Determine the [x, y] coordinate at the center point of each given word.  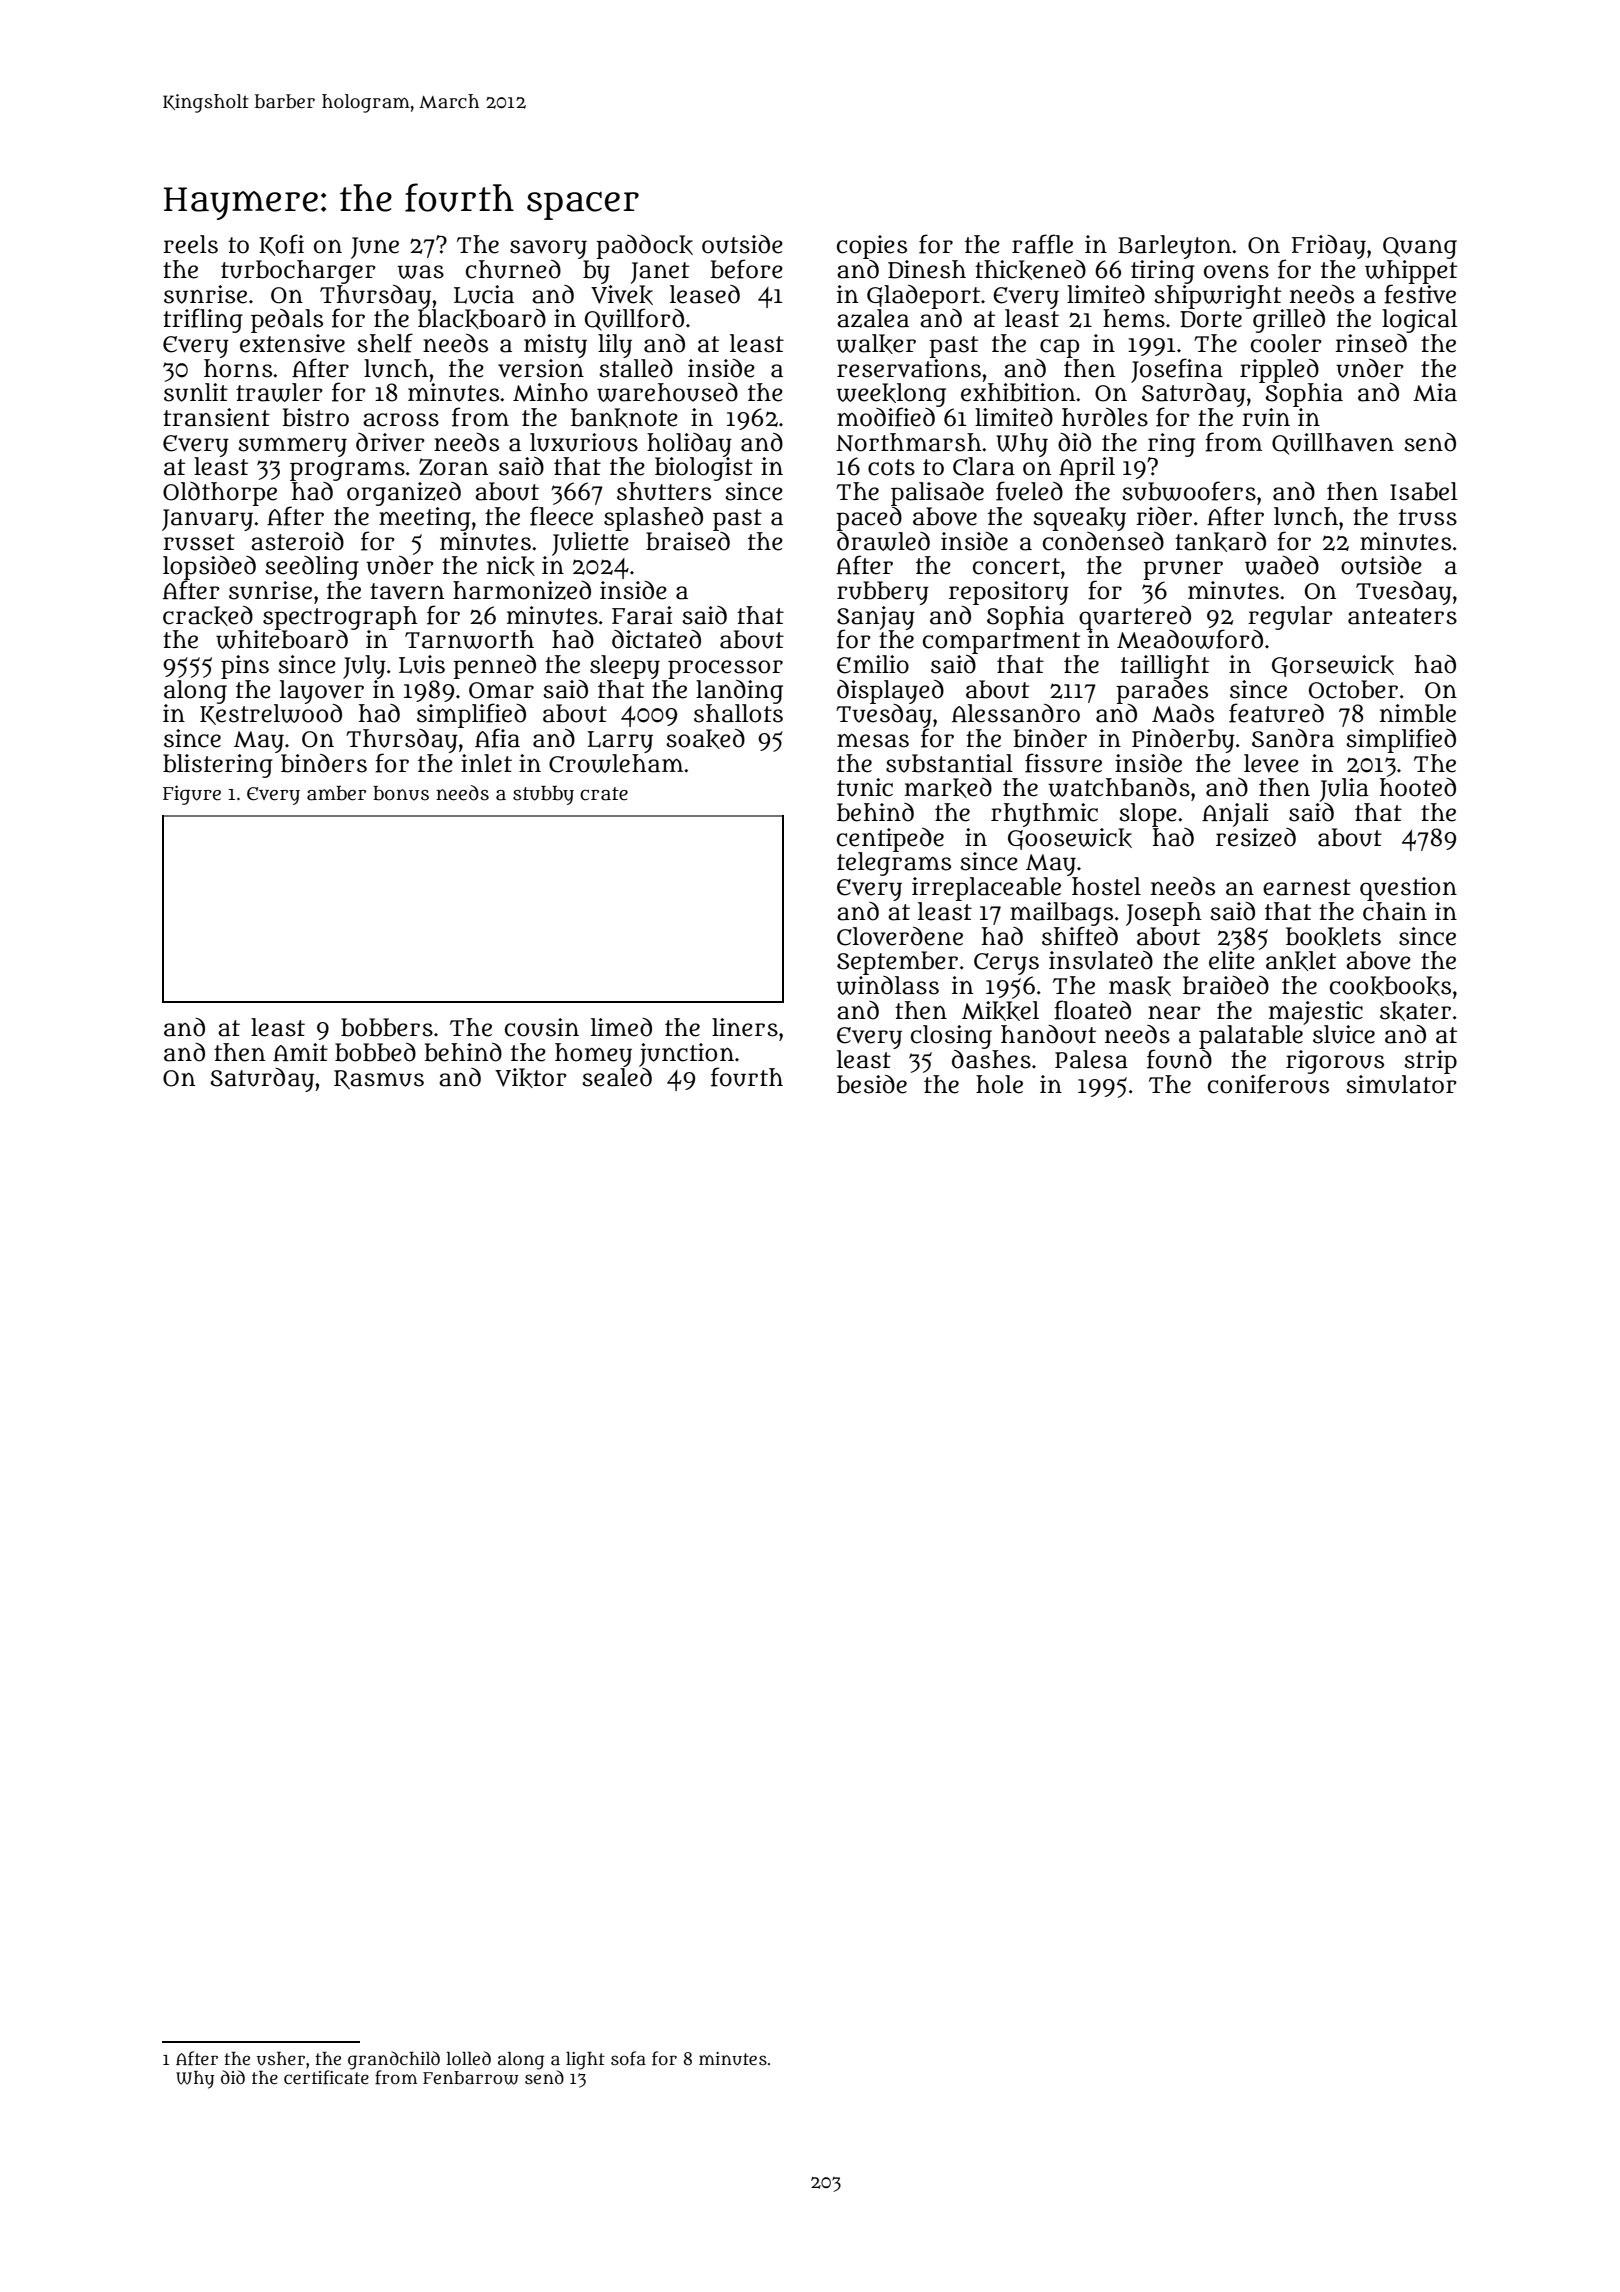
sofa [628, 2058]
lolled [468, 2058]
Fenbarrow [471, 2078]
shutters [664, 491]
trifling [203, 320]
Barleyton [1174, 247]
